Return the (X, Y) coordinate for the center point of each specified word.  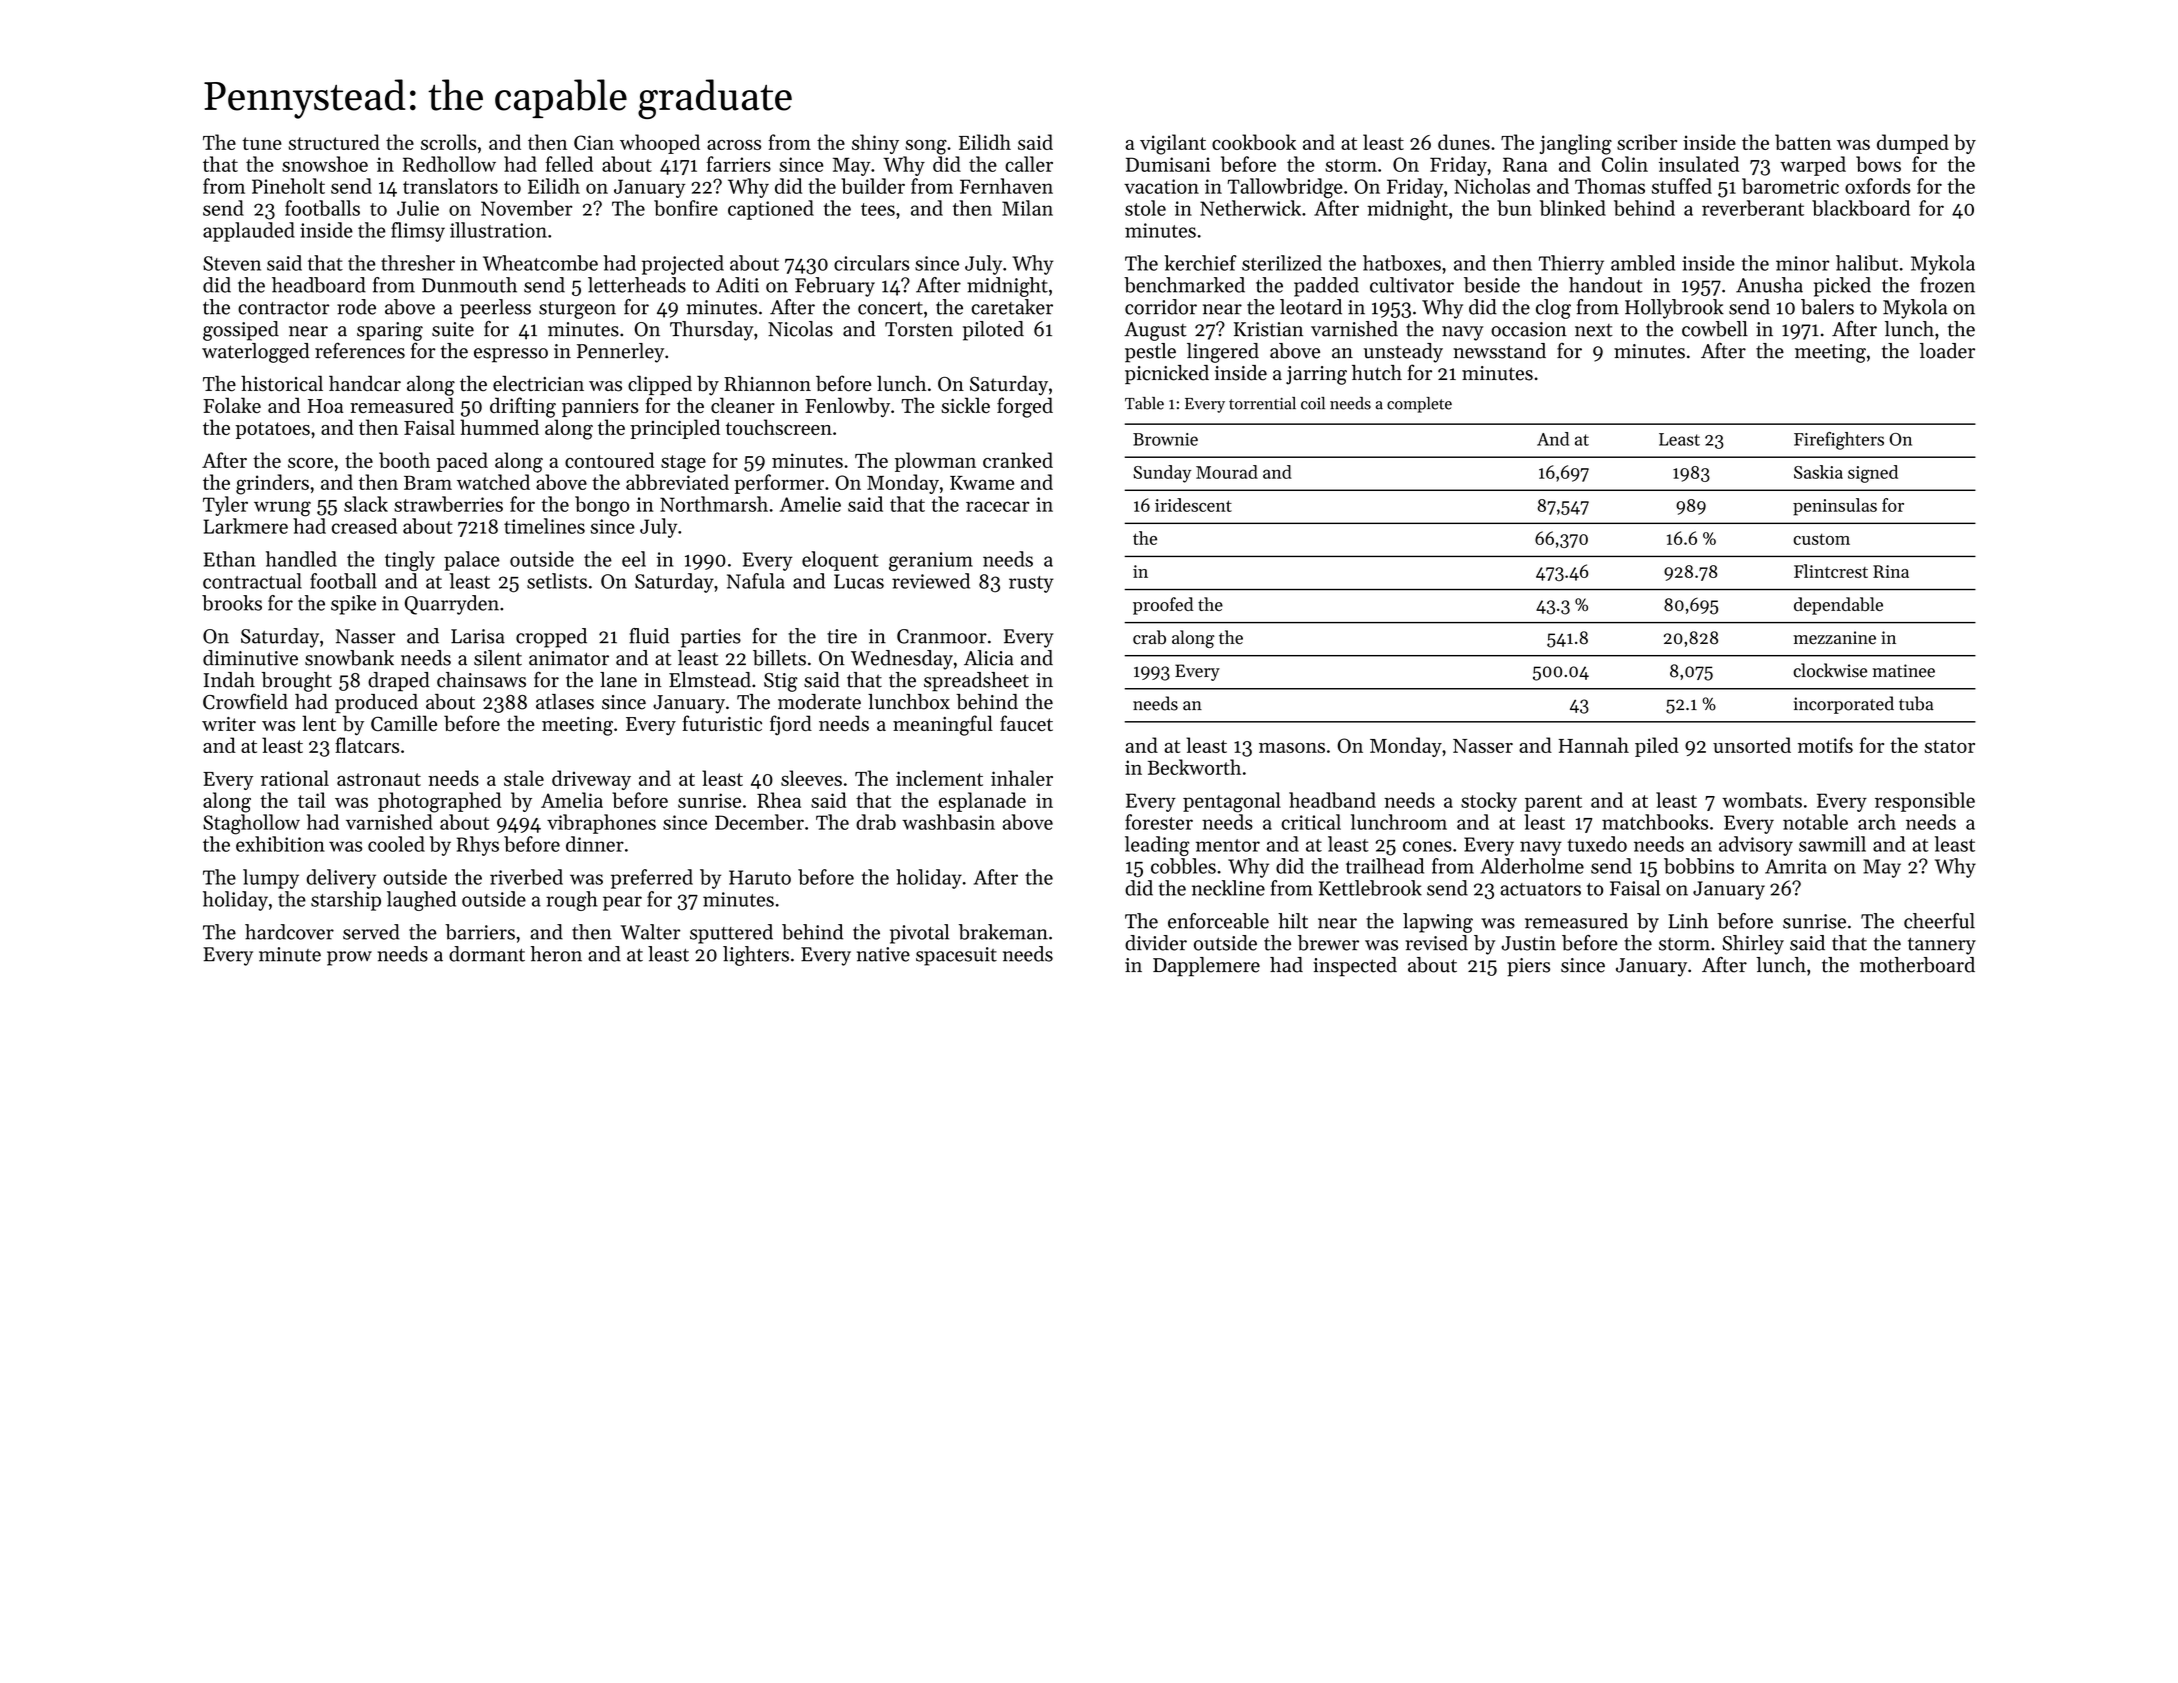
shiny (875, 144)
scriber (1647, 142)
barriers (480, 932)
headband (1332, 800)
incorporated (1844, 705)
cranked (1018, 460)
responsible (1925, 802)
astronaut (379, 779)
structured (334, 142)
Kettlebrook (1370, 888)
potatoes (273, 430)
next (1594, 330)
